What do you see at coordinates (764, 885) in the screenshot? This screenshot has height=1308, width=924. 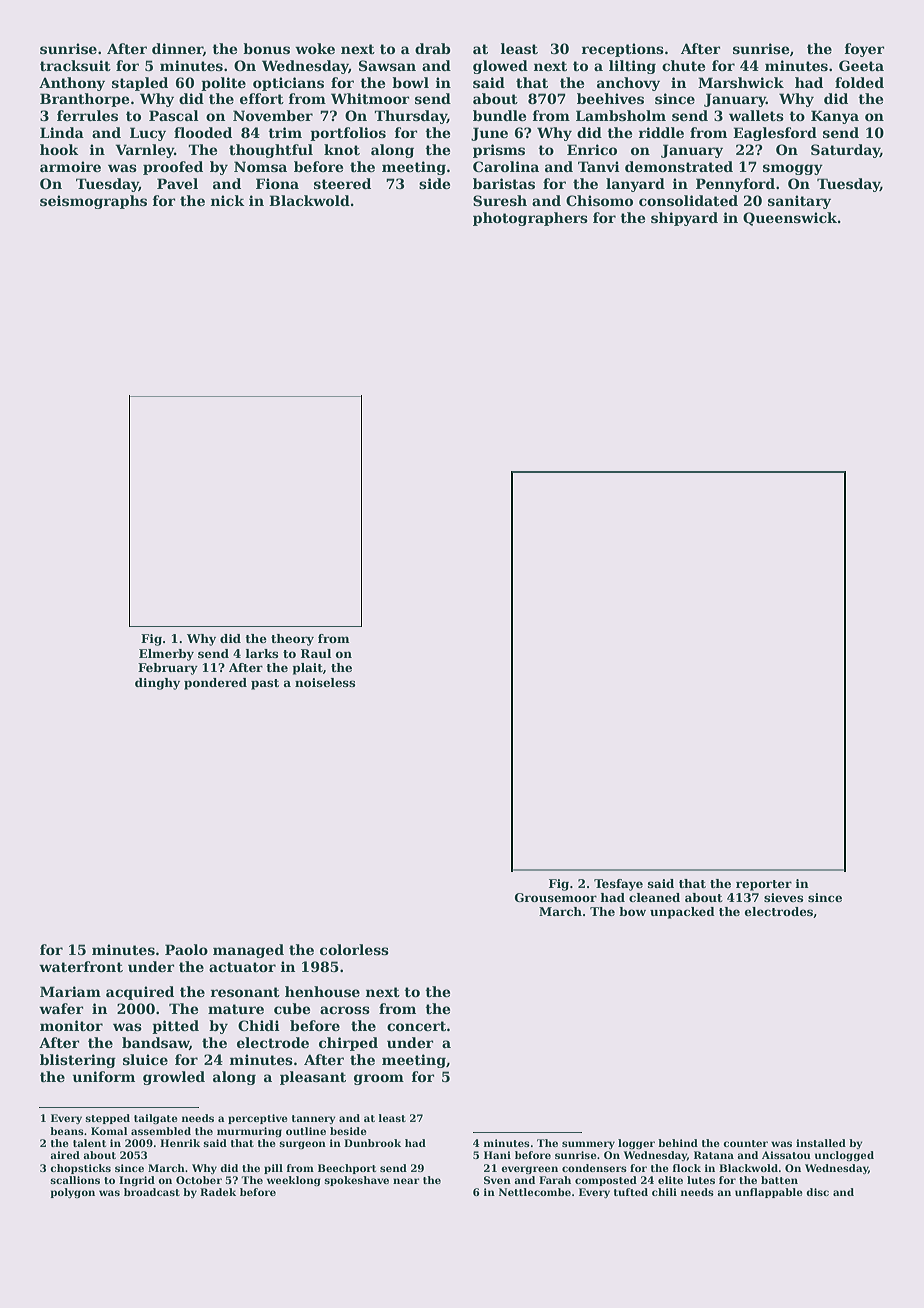 I see `reporter` at bounding box center [764, 885].
